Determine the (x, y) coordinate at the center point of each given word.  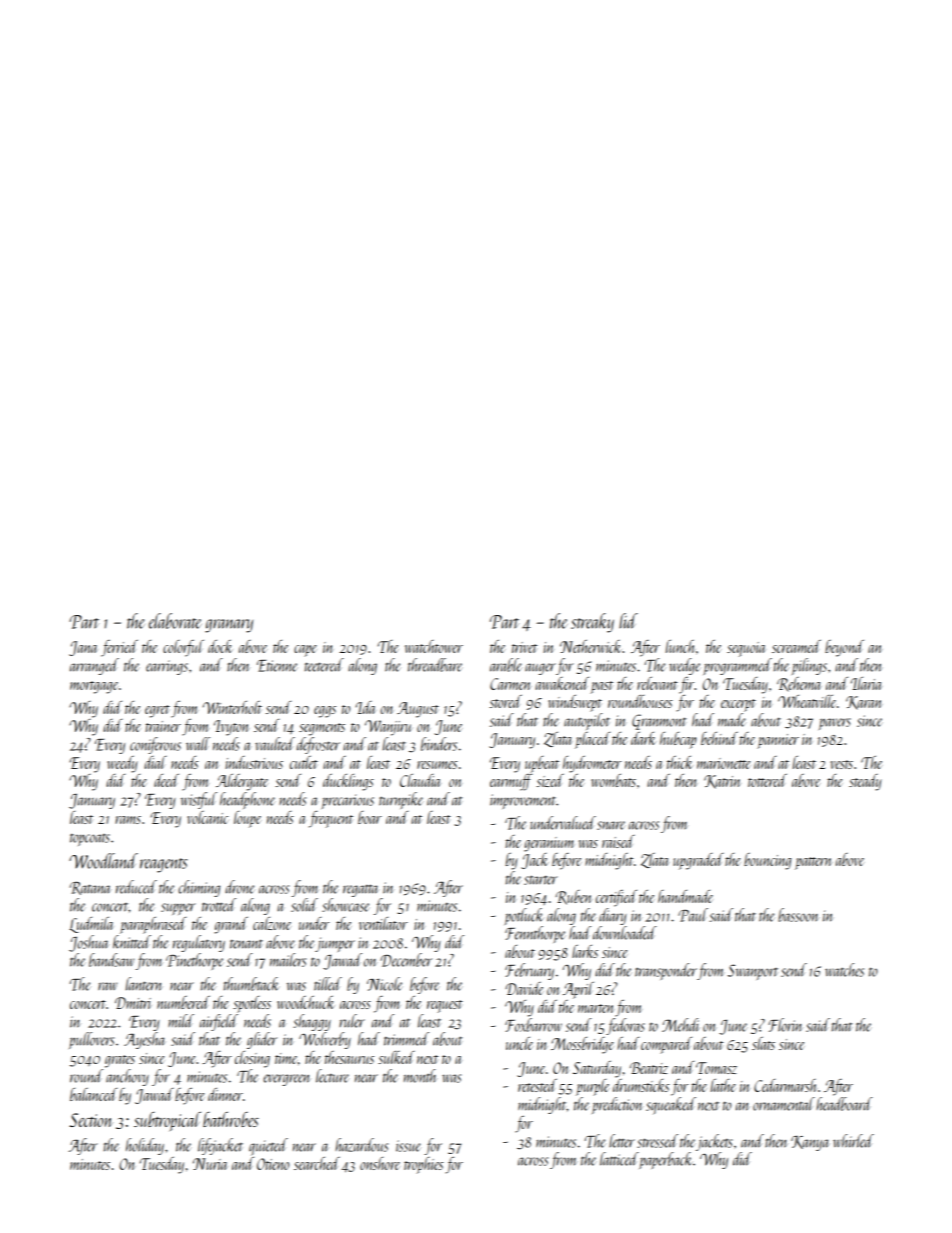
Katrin (722, 782)
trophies (424, 1165)
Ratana (90, 888)
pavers (835, 724)
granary (229, 626)
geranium (549, 844)
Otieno (273, 1164)
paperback (665, 1160)
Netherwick (591, 646)
